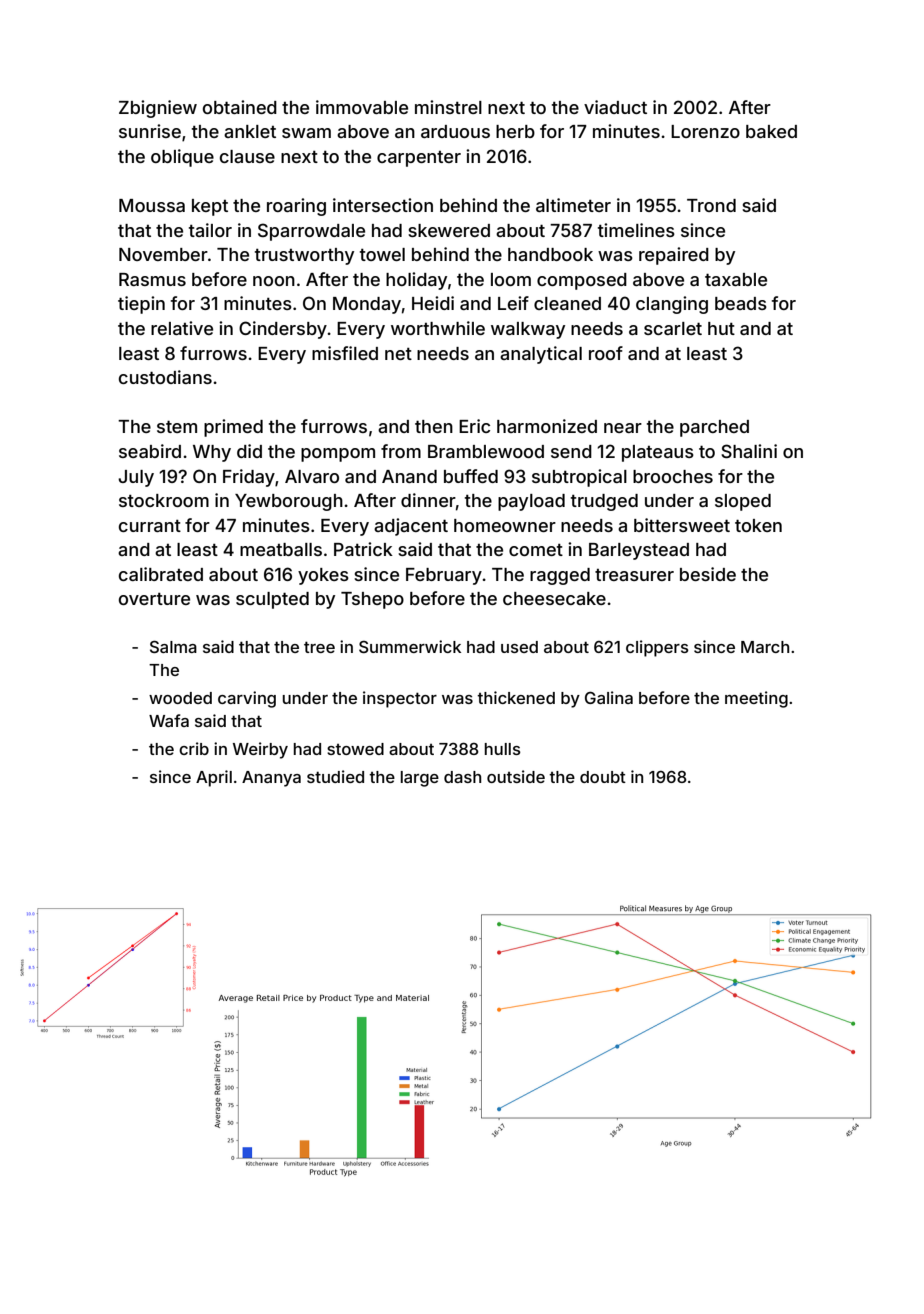 The image size is (924, 1314). What do you see at coordinates (158, 109) in the image?
I see `Zbigniew` at bounding box center [158, 109].
